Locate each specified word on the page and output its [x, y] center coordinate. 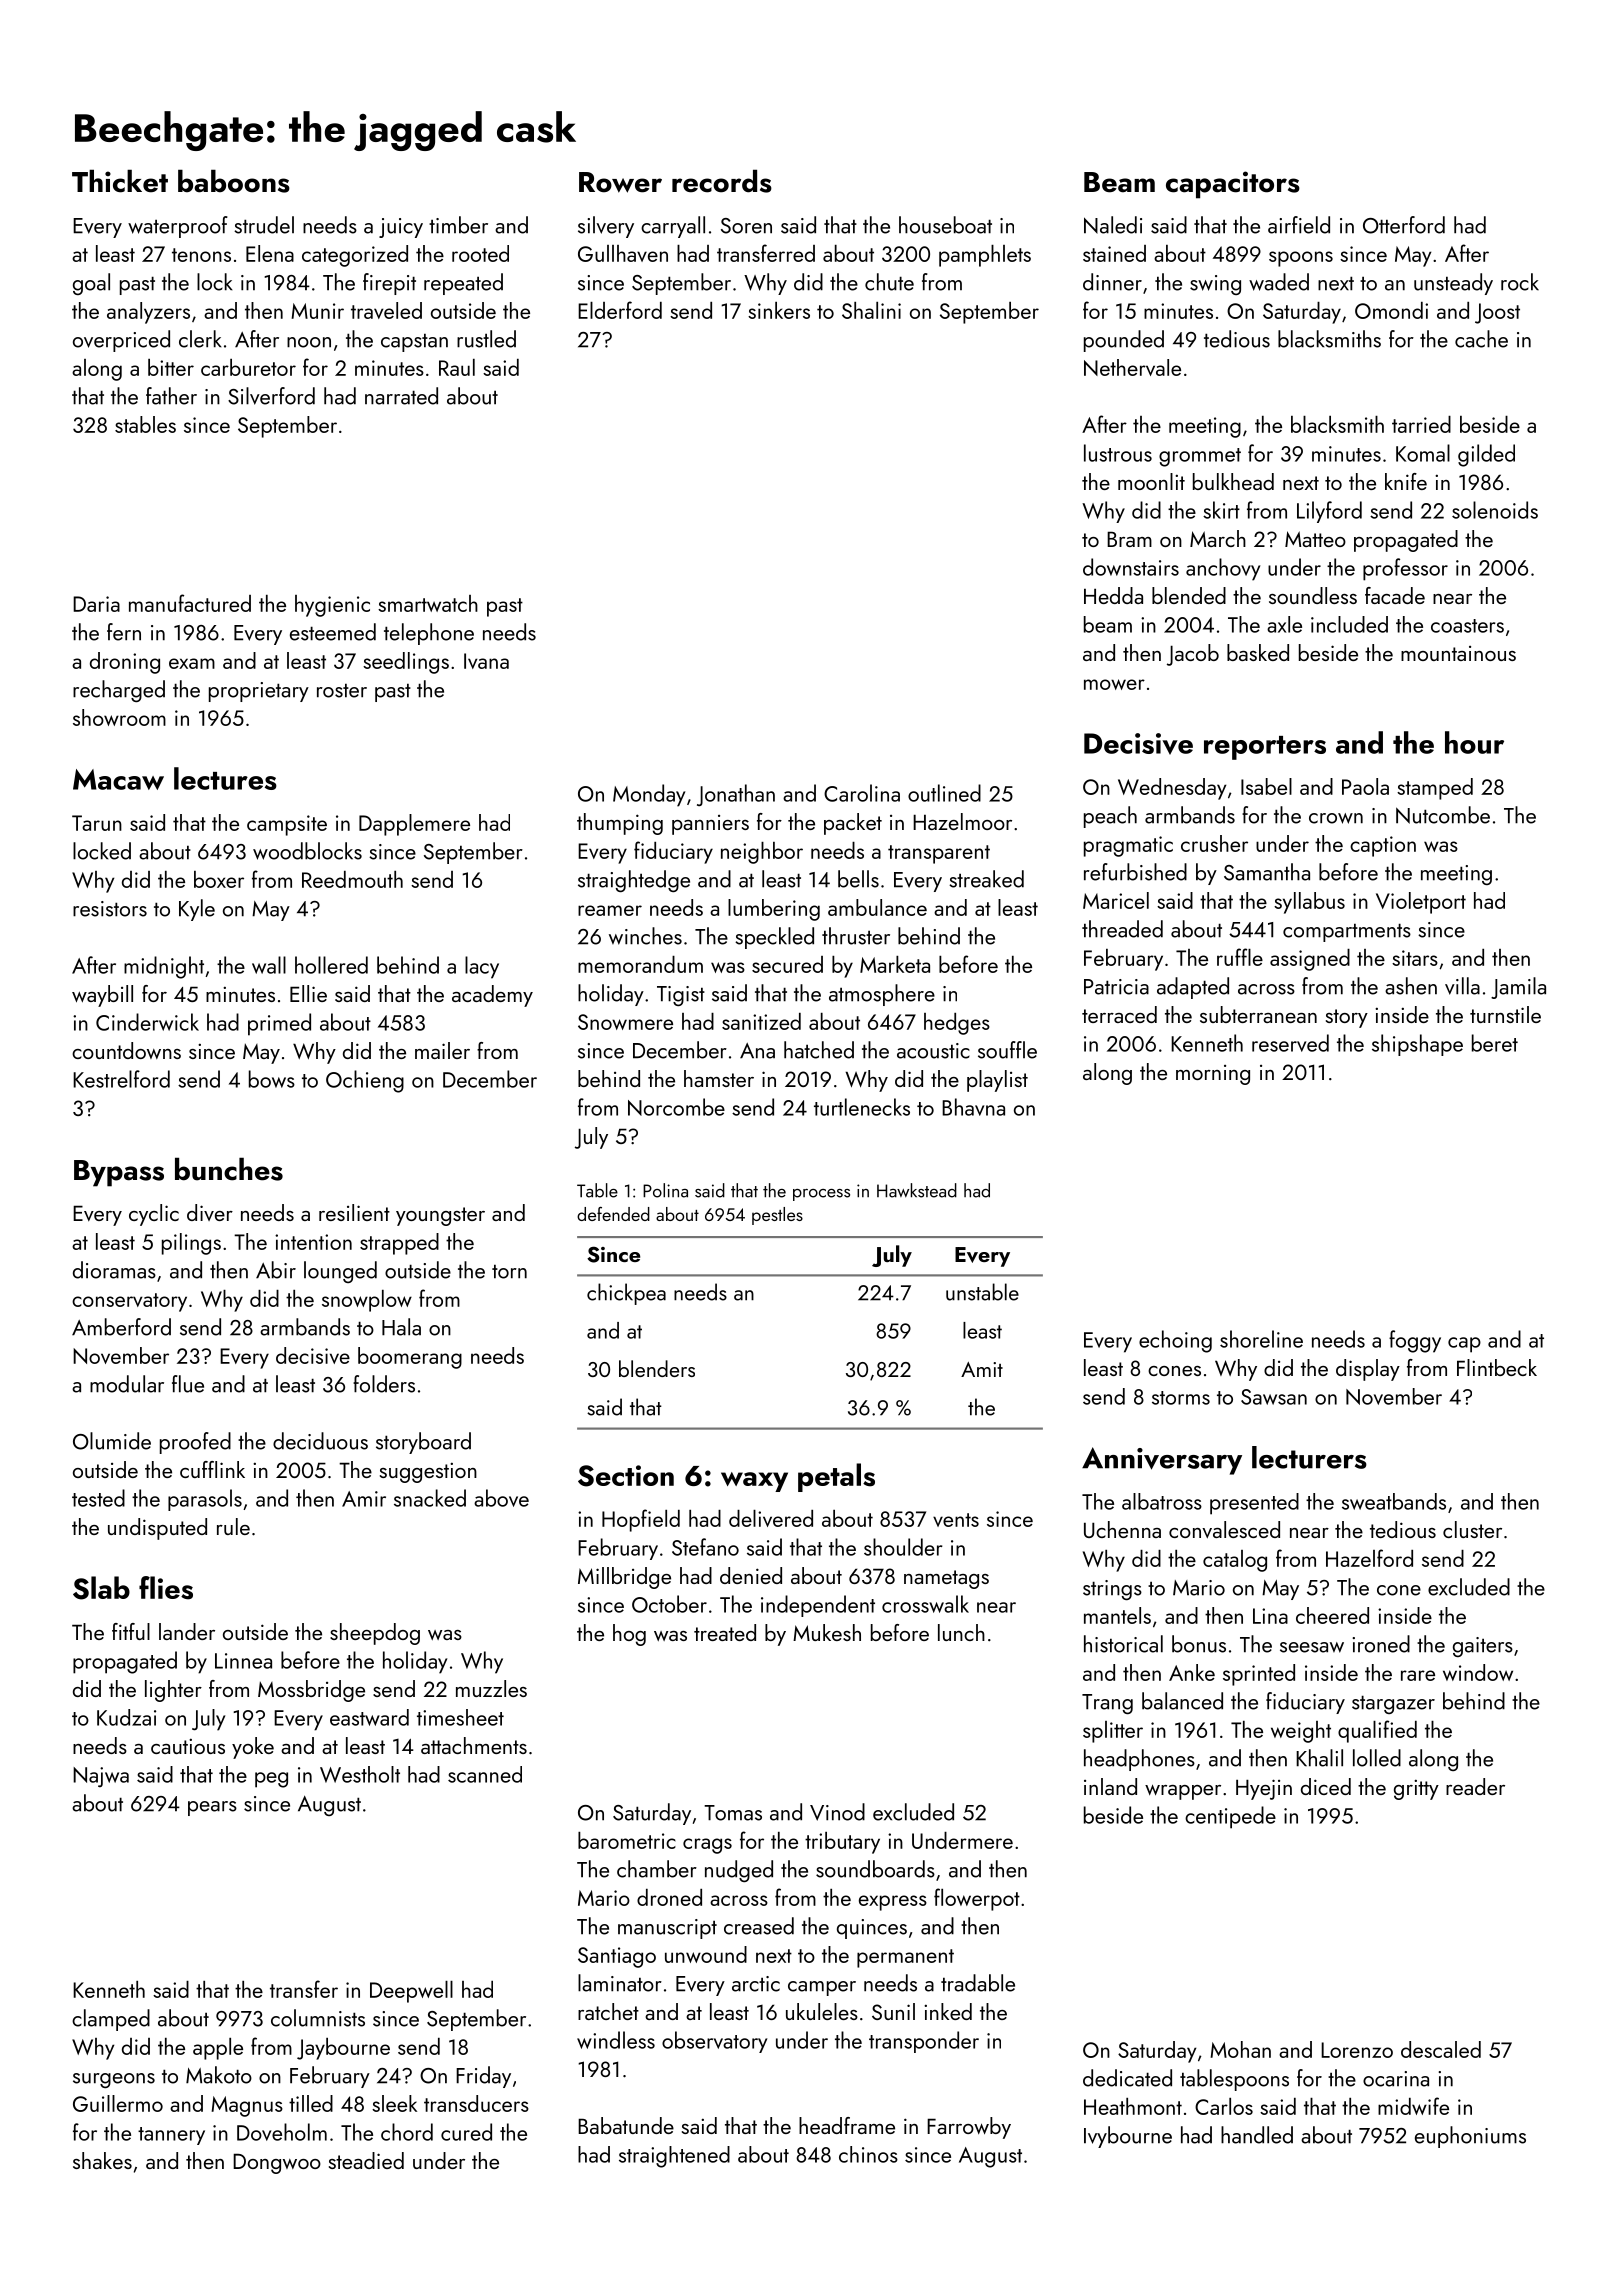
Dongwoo [277, 2163]
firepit [389, 284]
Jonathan [736, 795]
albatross [1162, 1501]
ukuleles [822, 2011]
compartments [1347, 932]
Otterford [1404, 225]
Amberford [121, 1327]
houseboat [945, 225]
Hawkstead [917, 1190]
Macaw [118, 779]
